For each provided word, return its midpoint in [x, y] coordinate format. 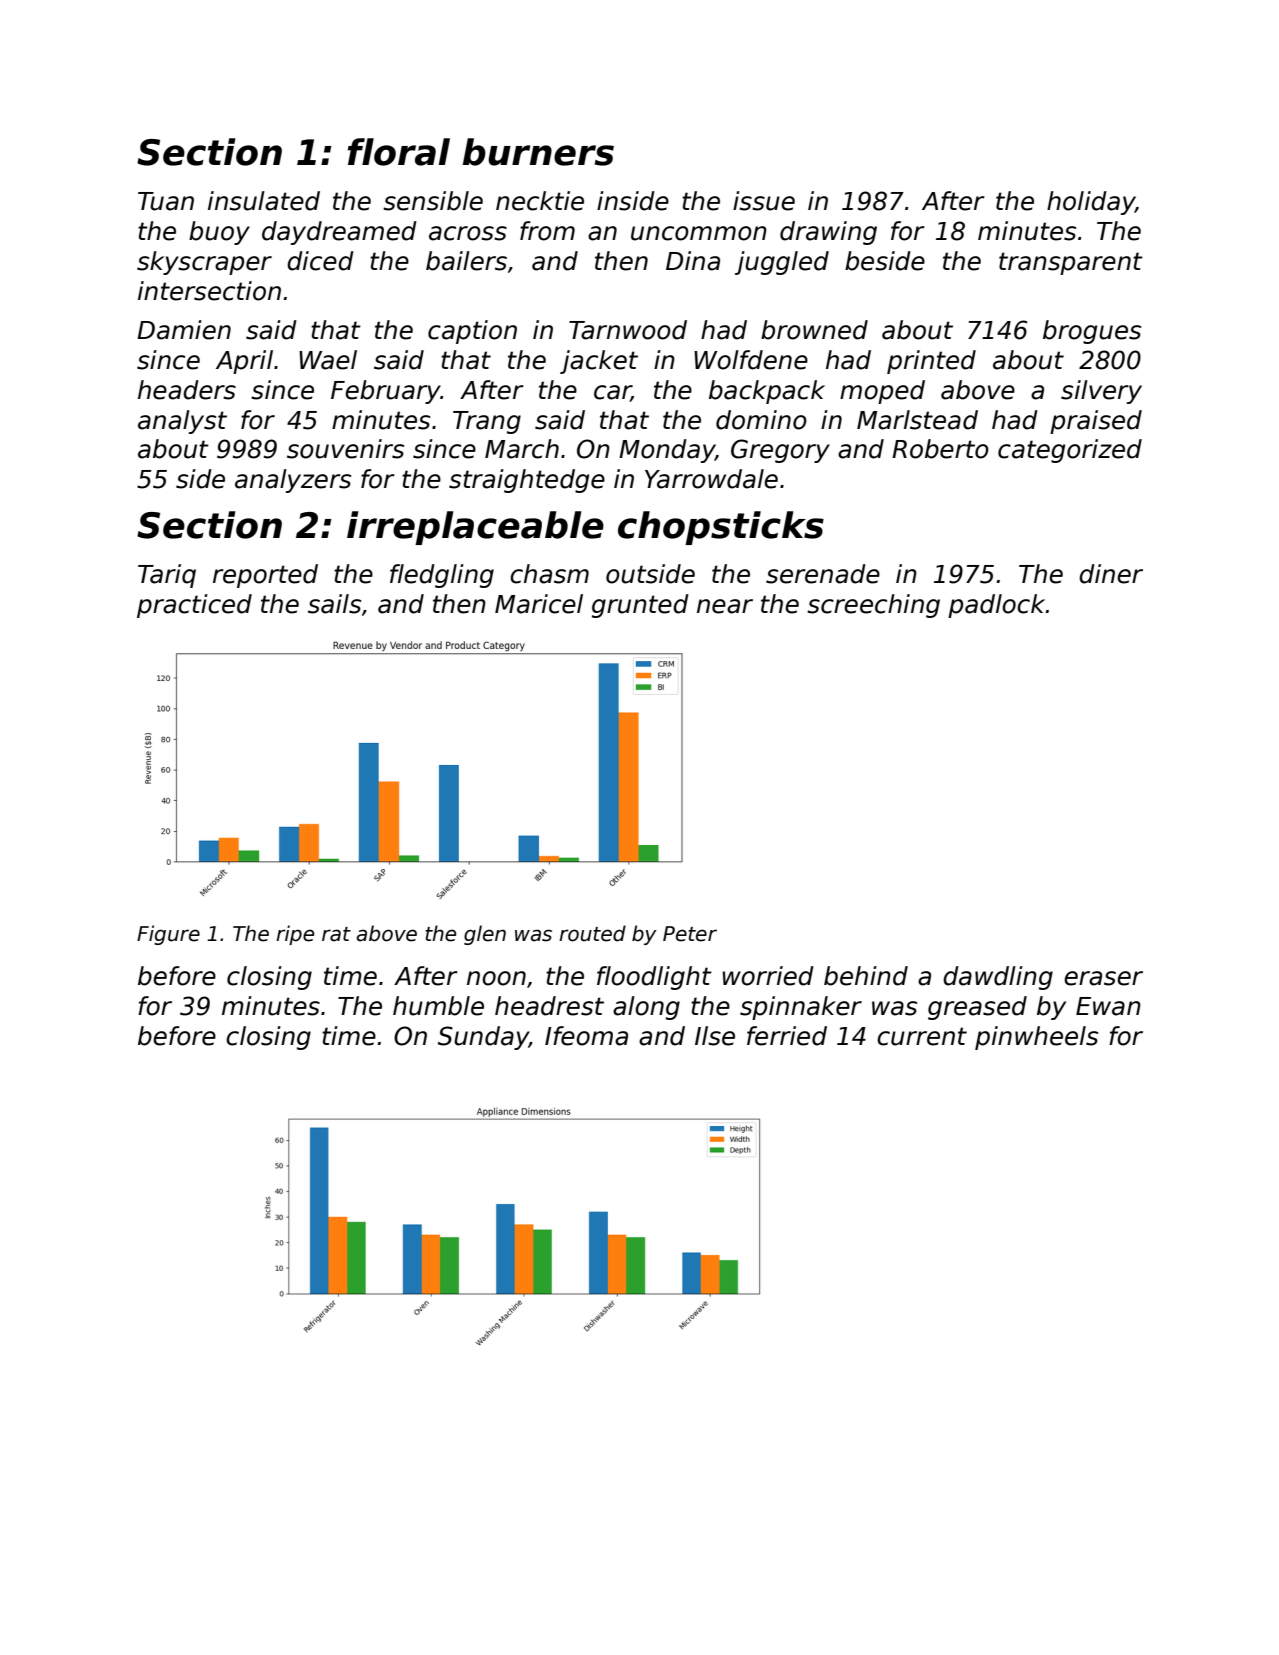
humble [438, 1006]
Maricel [539, 604]
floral [399, 152]
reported [265, 576]
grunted [640, 606]
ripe [295, 935]
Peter [690, 934]
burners [538, 152]
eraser [1103, 978]
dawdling [998, 978]
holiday [1091, 203]
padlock [996, 606]
